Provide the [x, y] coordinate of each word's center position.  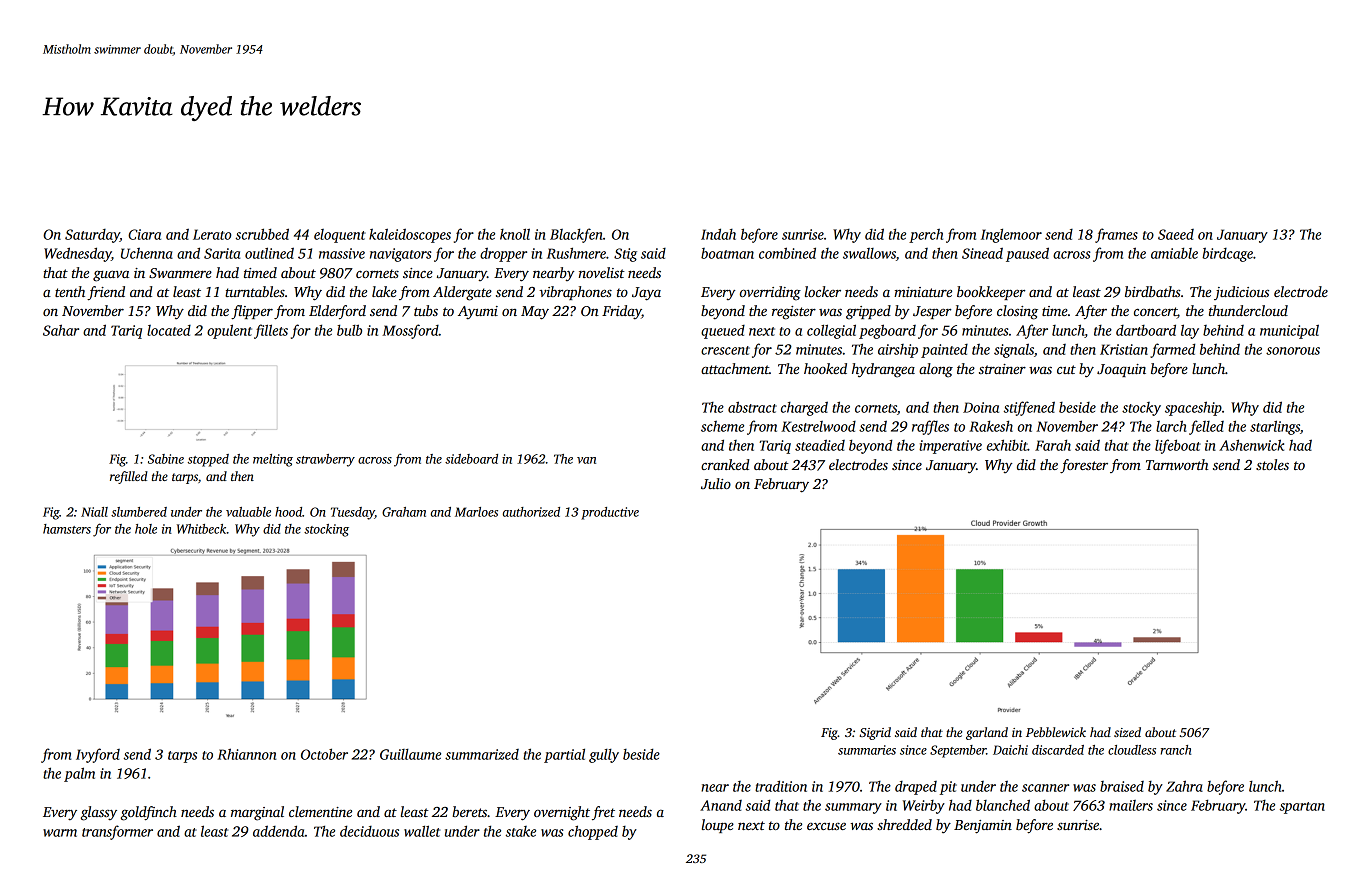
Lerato [212, 234]
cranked [725, 464]
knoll [515, 234]
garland [987, 733]
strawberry [325, 460]
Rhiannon [246, 754]
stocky [1141, 409]
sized [1127, 732]
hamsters [67, 529]
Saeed [1176, 234]
